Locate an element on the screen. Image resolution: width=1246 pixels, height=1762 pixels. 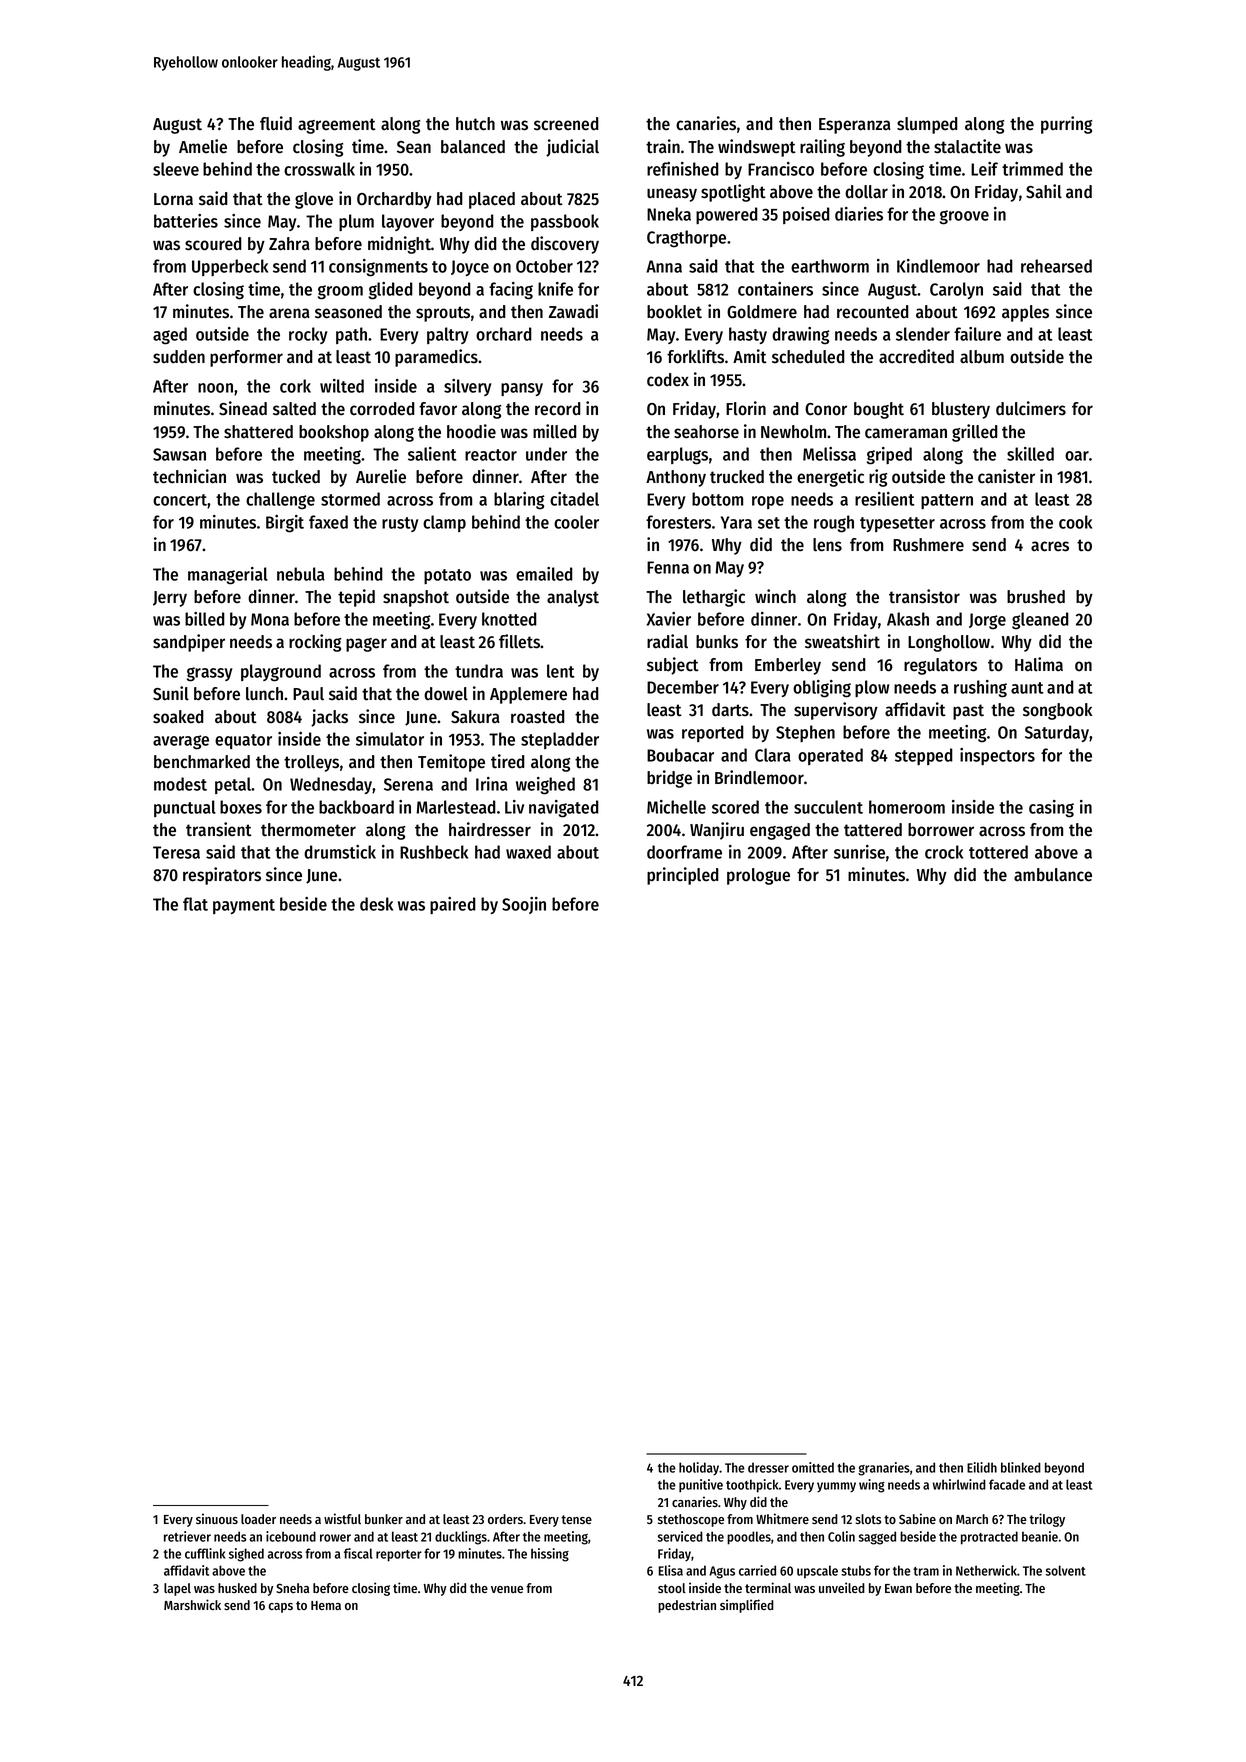
holiday is located at coordinates (699, 1469).
